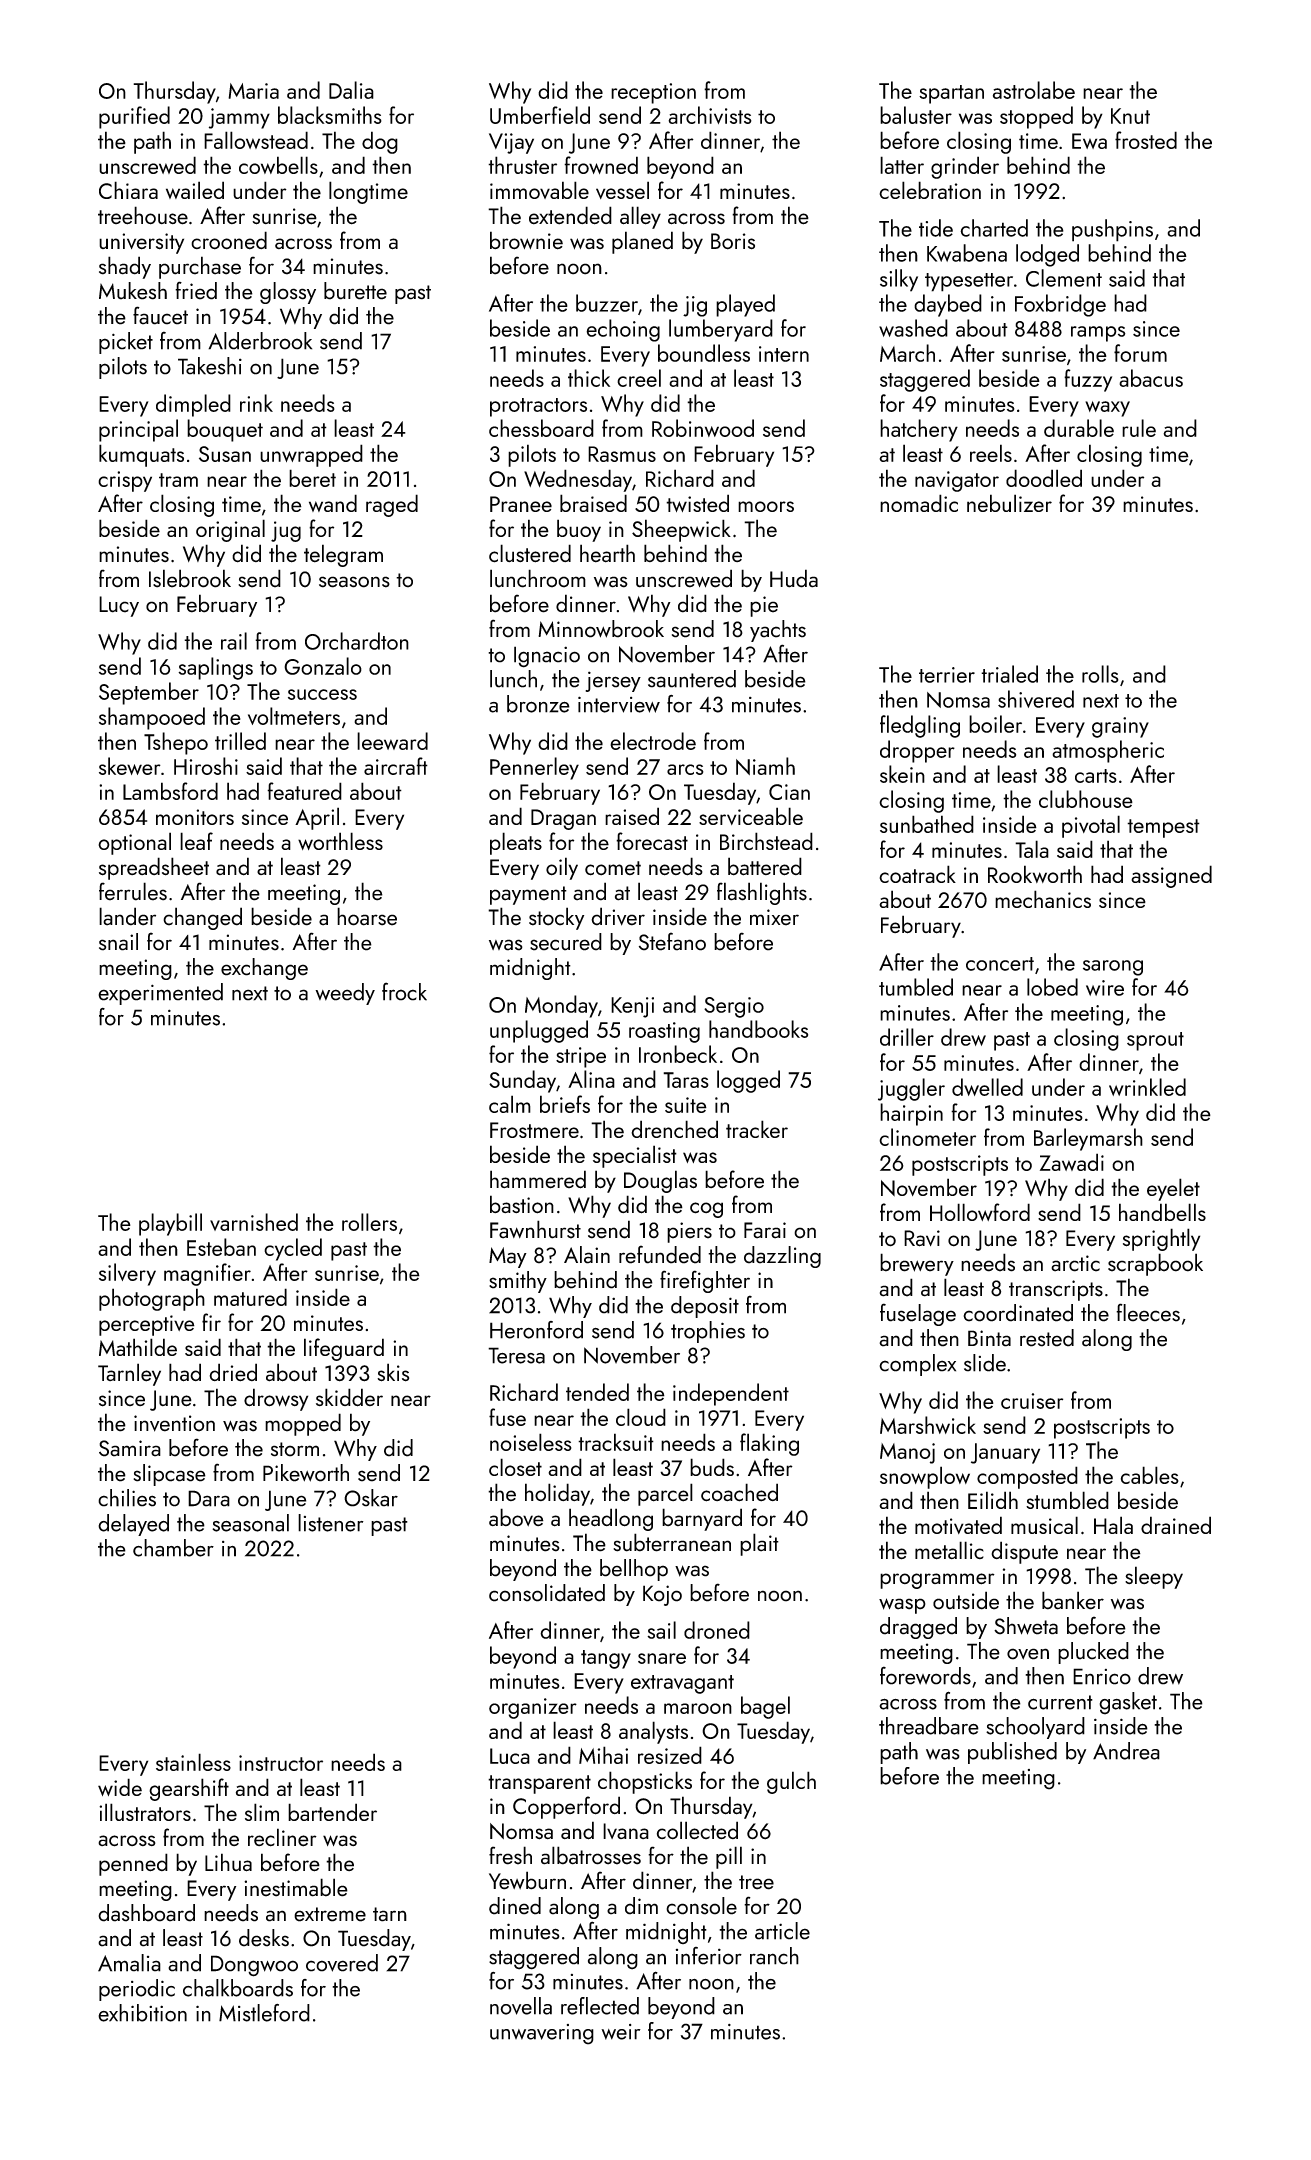 This screenshot has height=2160, width=1311. What do you see at coordinates (965, 167) in the screenshot?
I see `grinder` at bounding box center [965, 167].
